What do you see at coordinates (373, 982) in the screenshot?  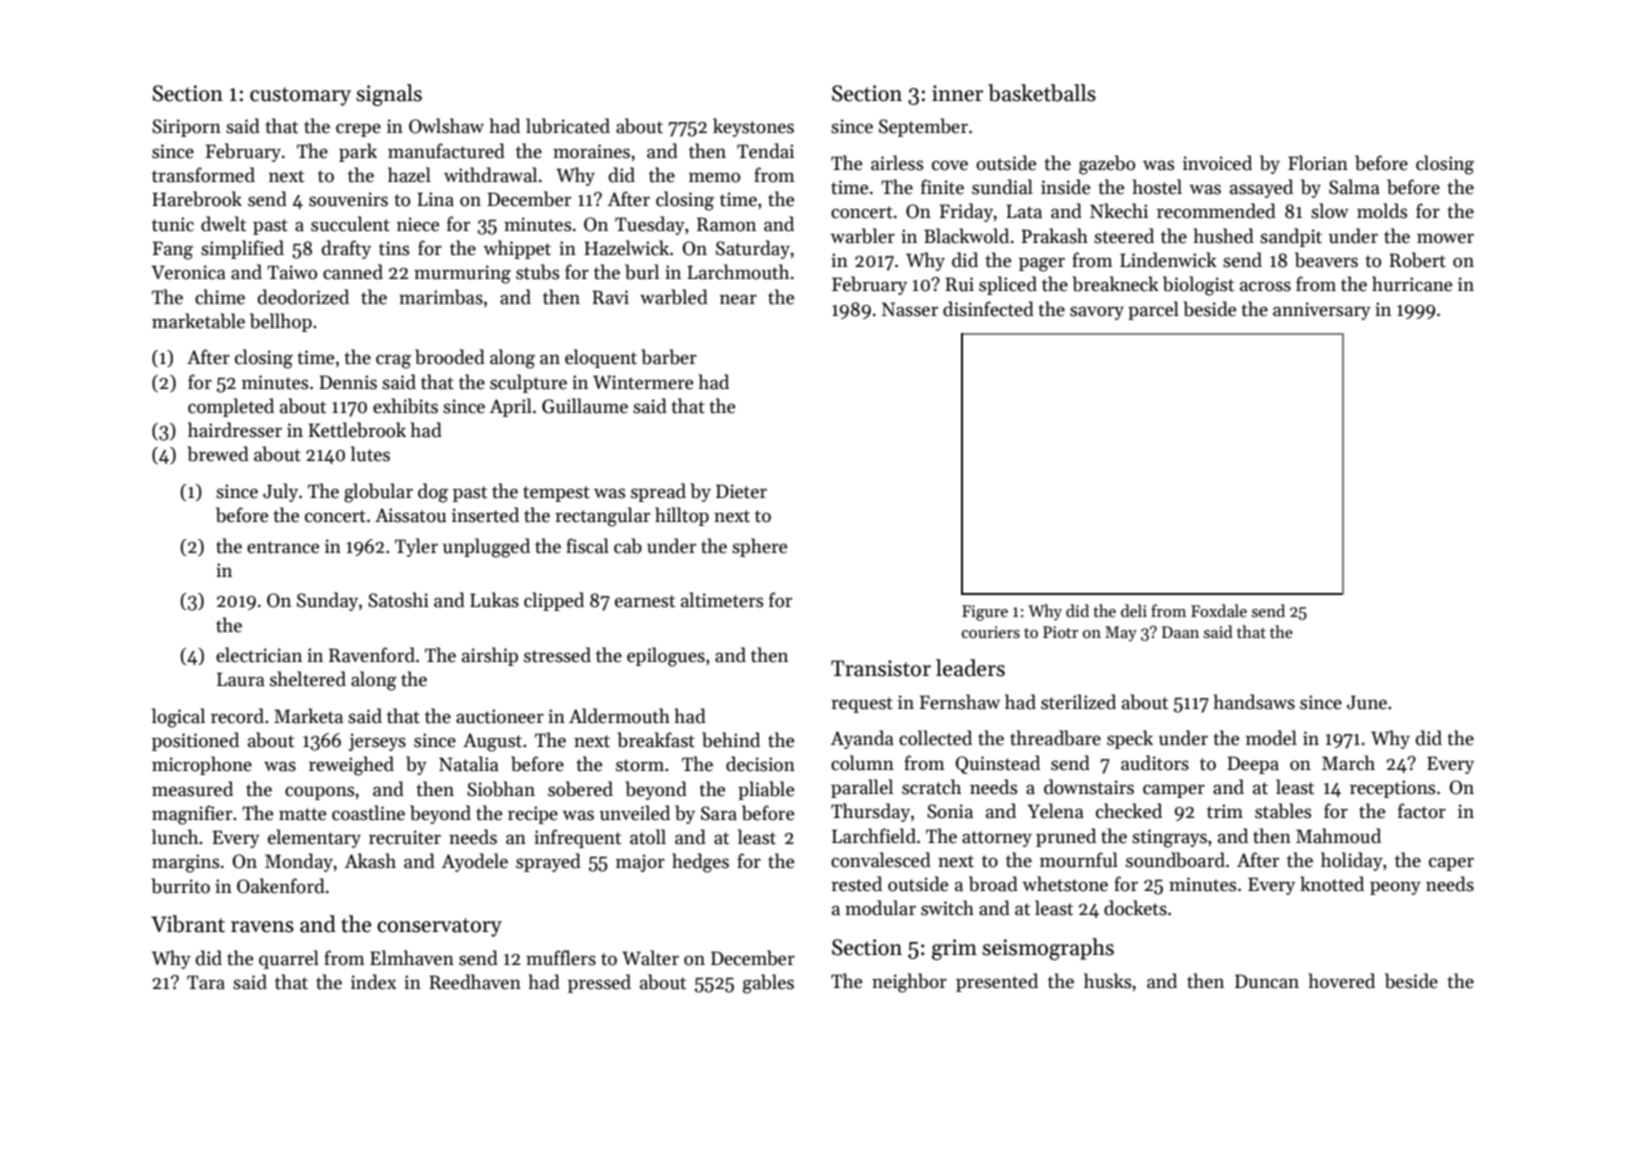 I see `index` at bounding box center [373, 982].
